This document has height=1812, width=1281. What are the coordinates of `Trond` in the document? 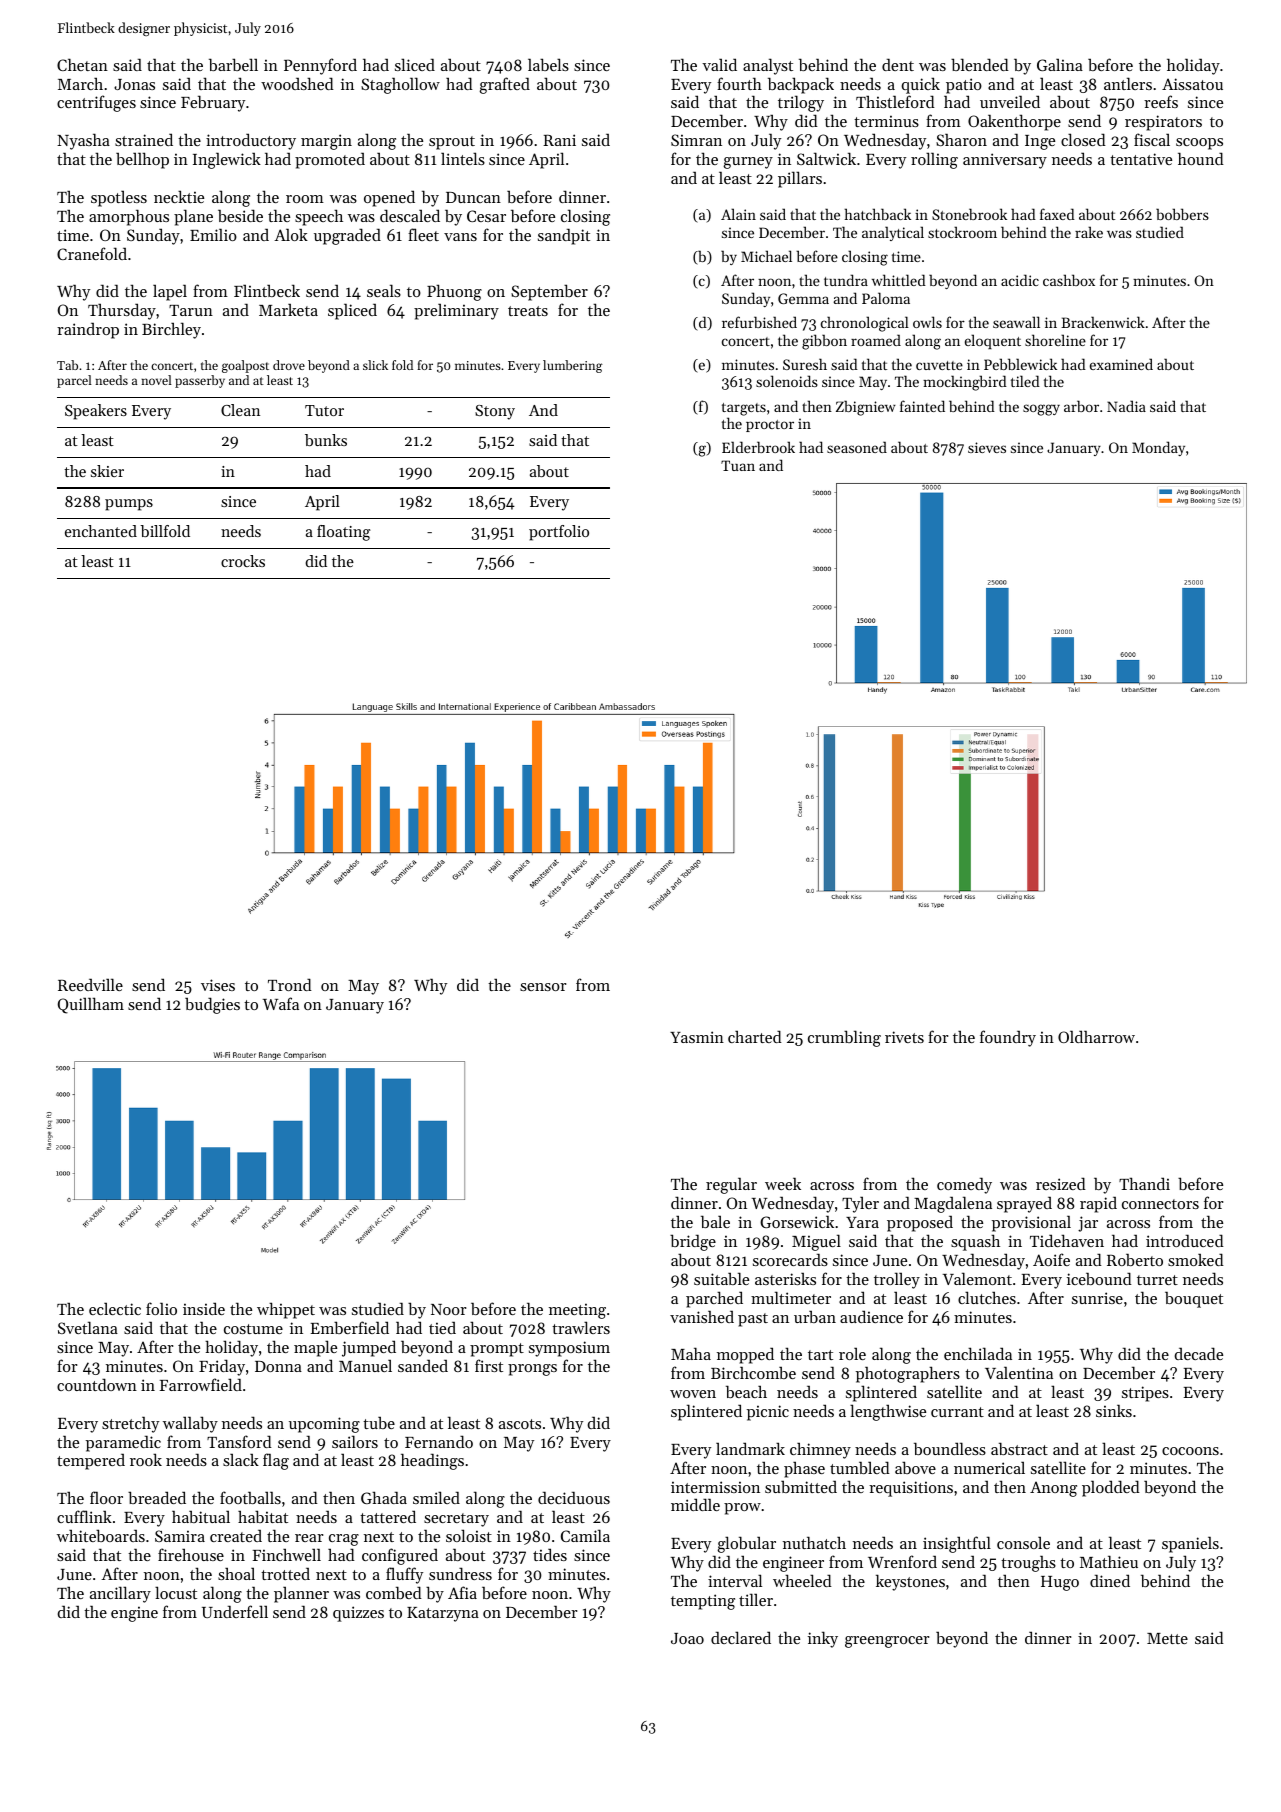 It's located at (290, 984).
